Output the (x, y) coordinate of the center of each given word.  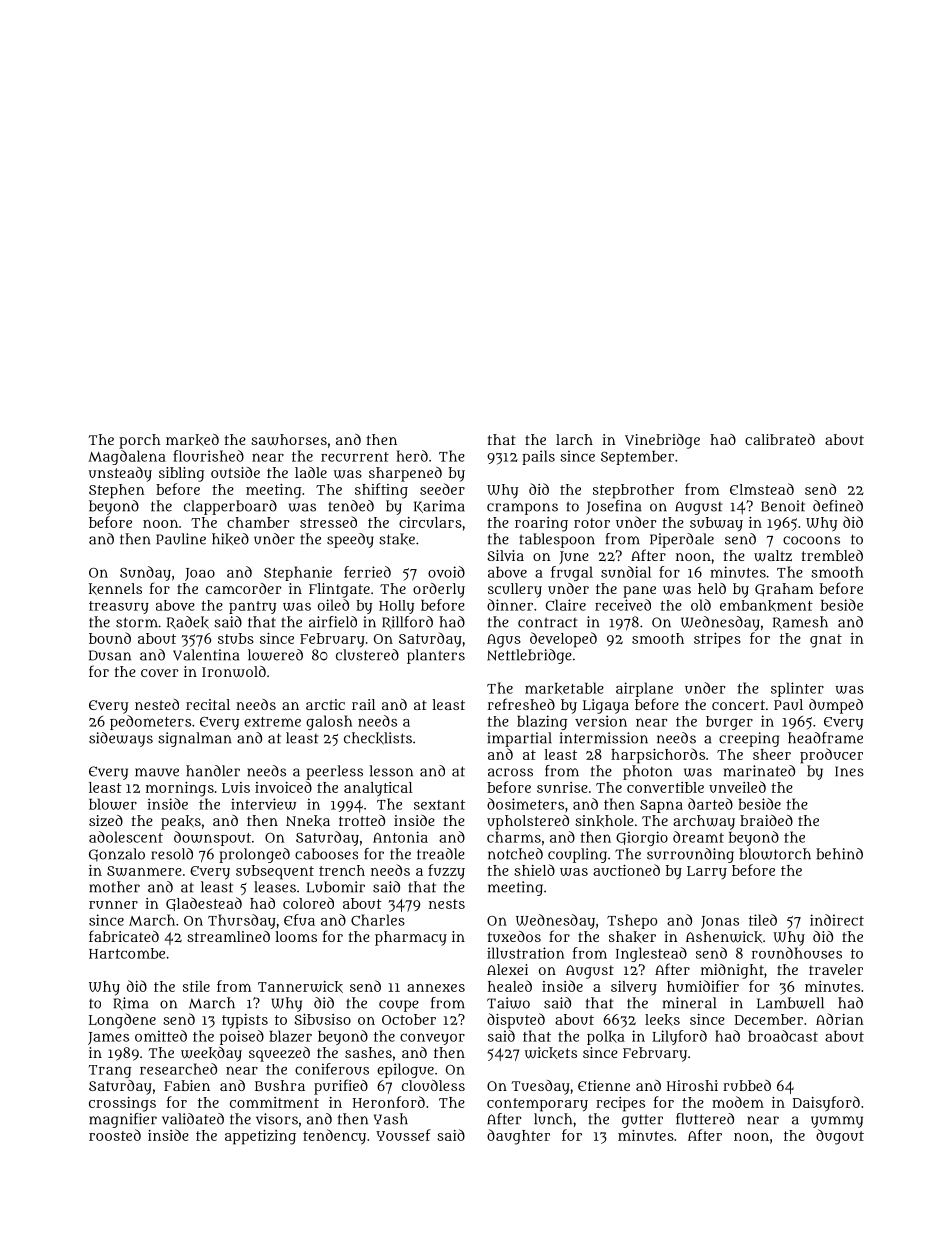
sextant (439, 805)
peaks (181, 822)
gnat (826, 641)
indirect (837, 920)
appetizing (260, 1137)
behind (839, 854)
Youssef (403, 1135)
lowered (275, 655)
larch (574, 439)
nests (447, 904)
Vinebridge (662, 441)
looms (296, 936)
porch (140, 441)
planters (436, 656)
